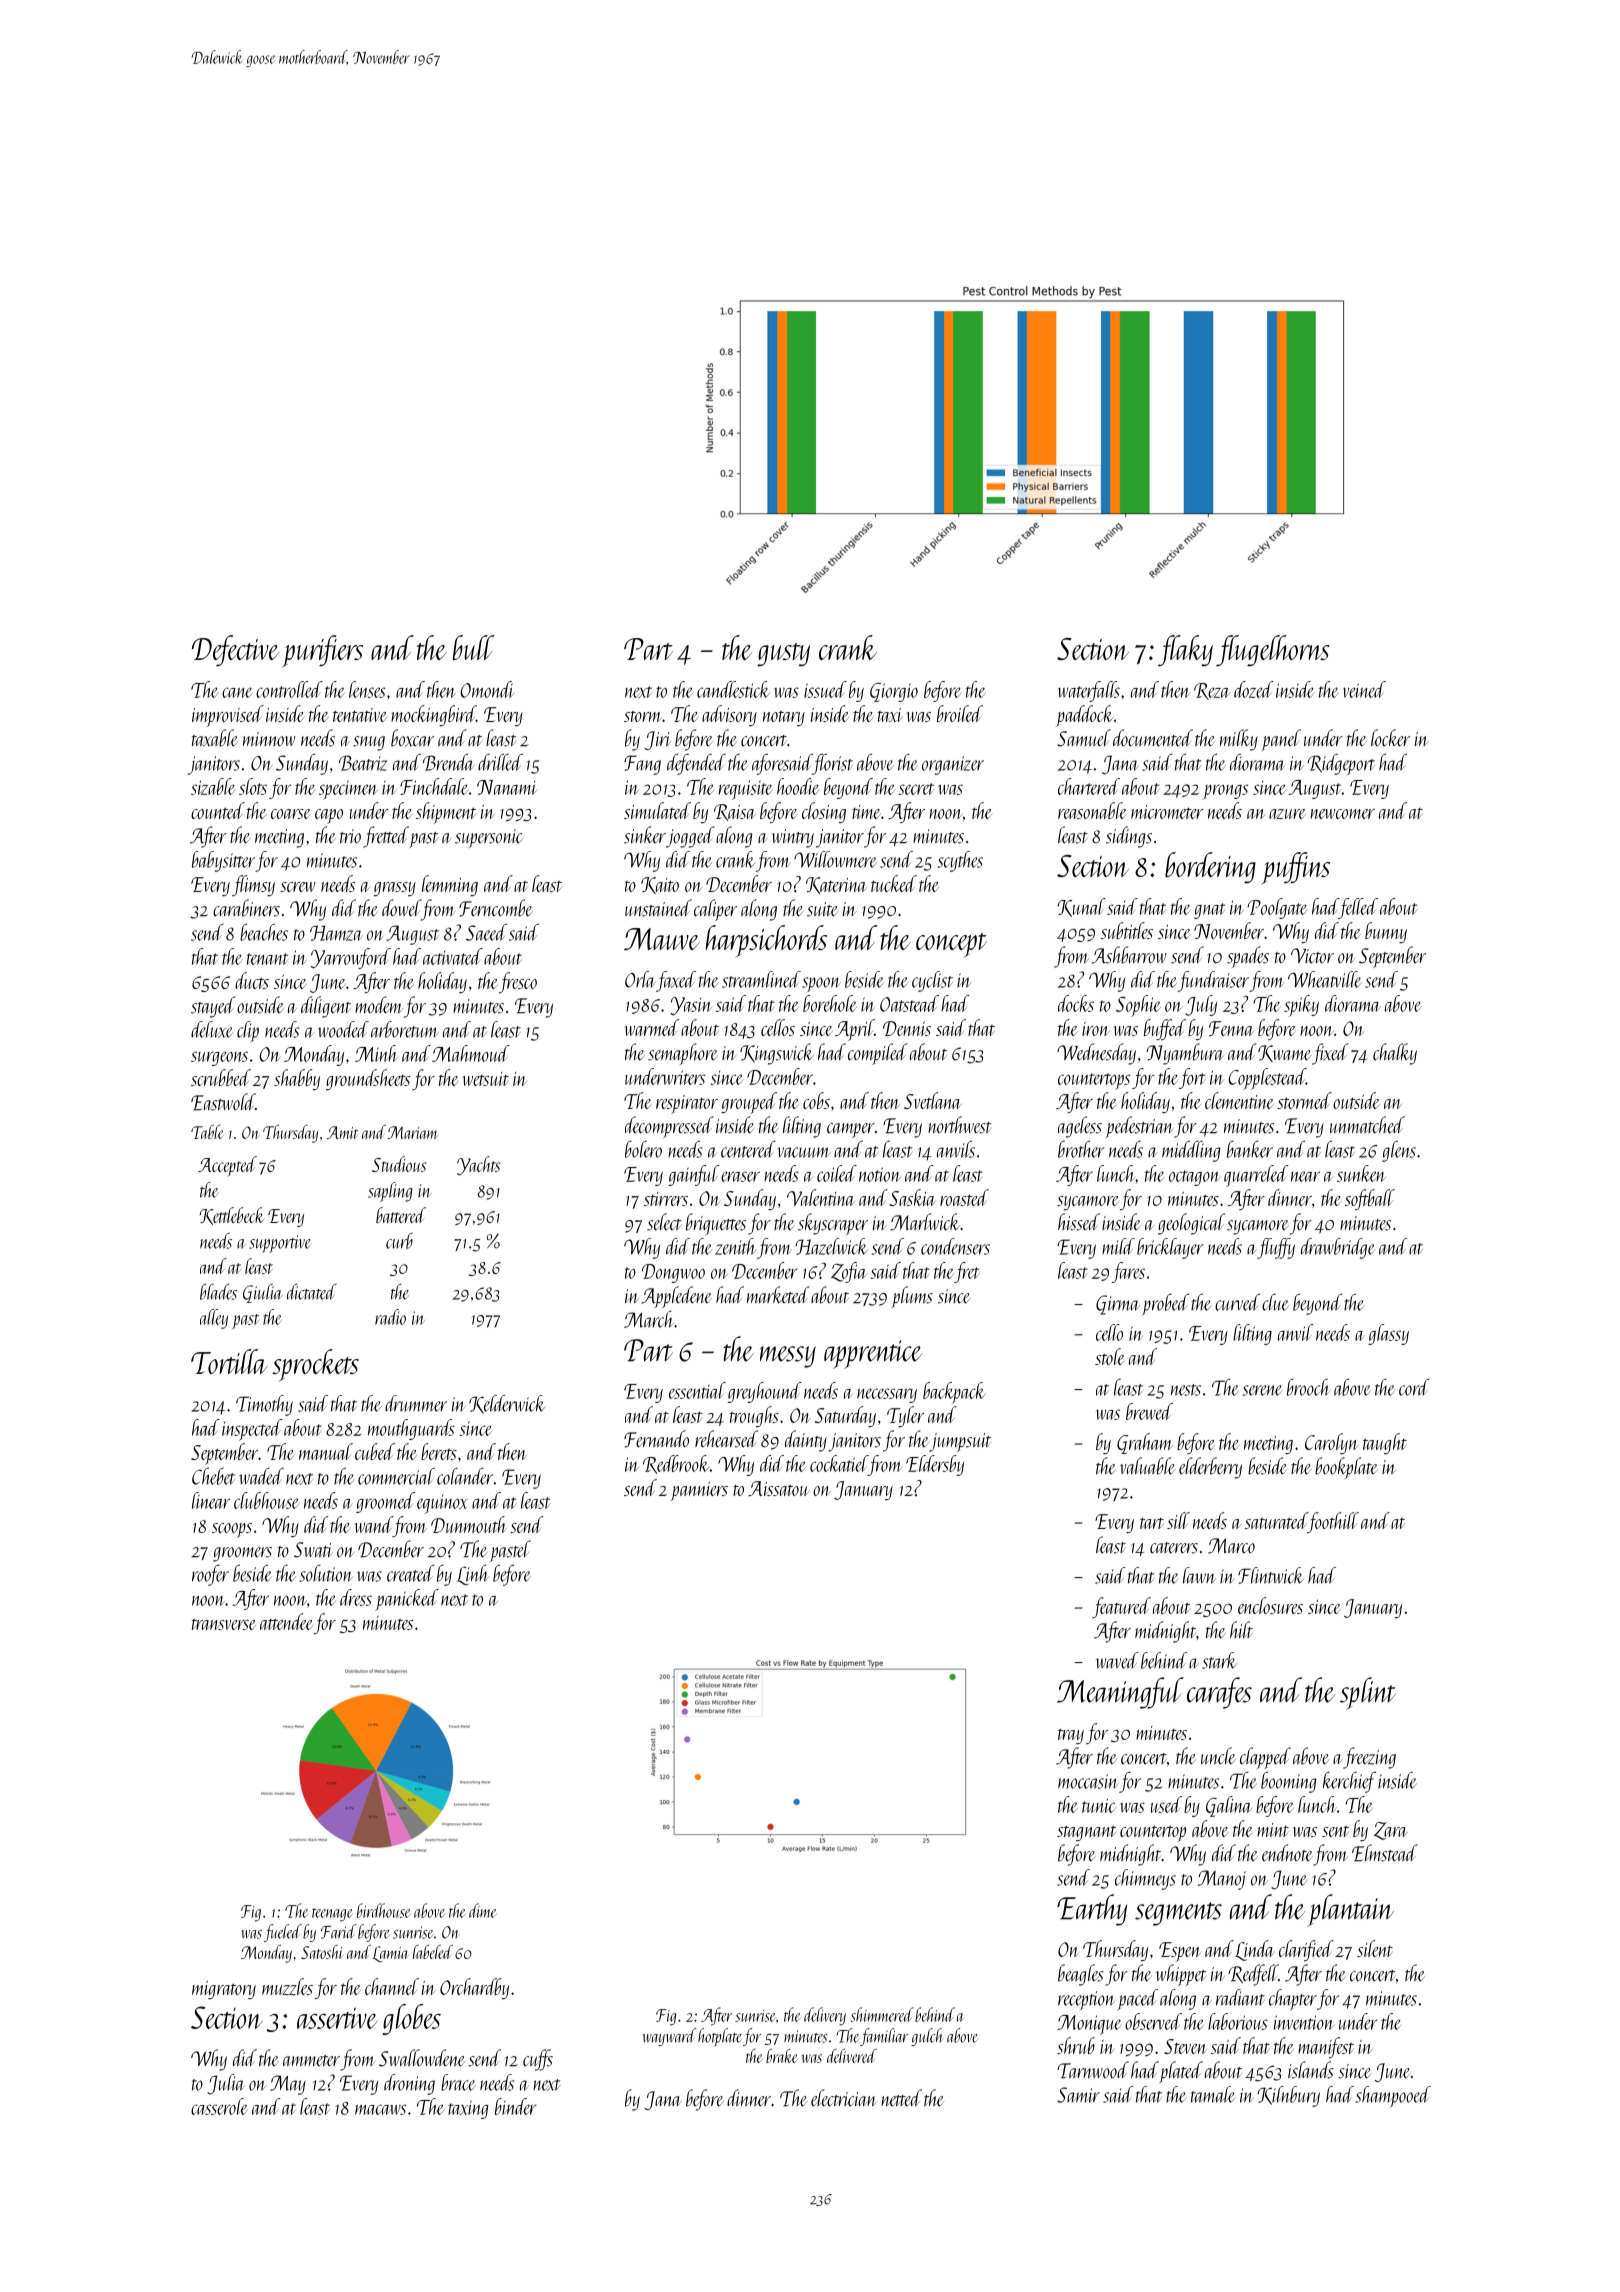  I want to click on macaws, so click(380, 2109).
